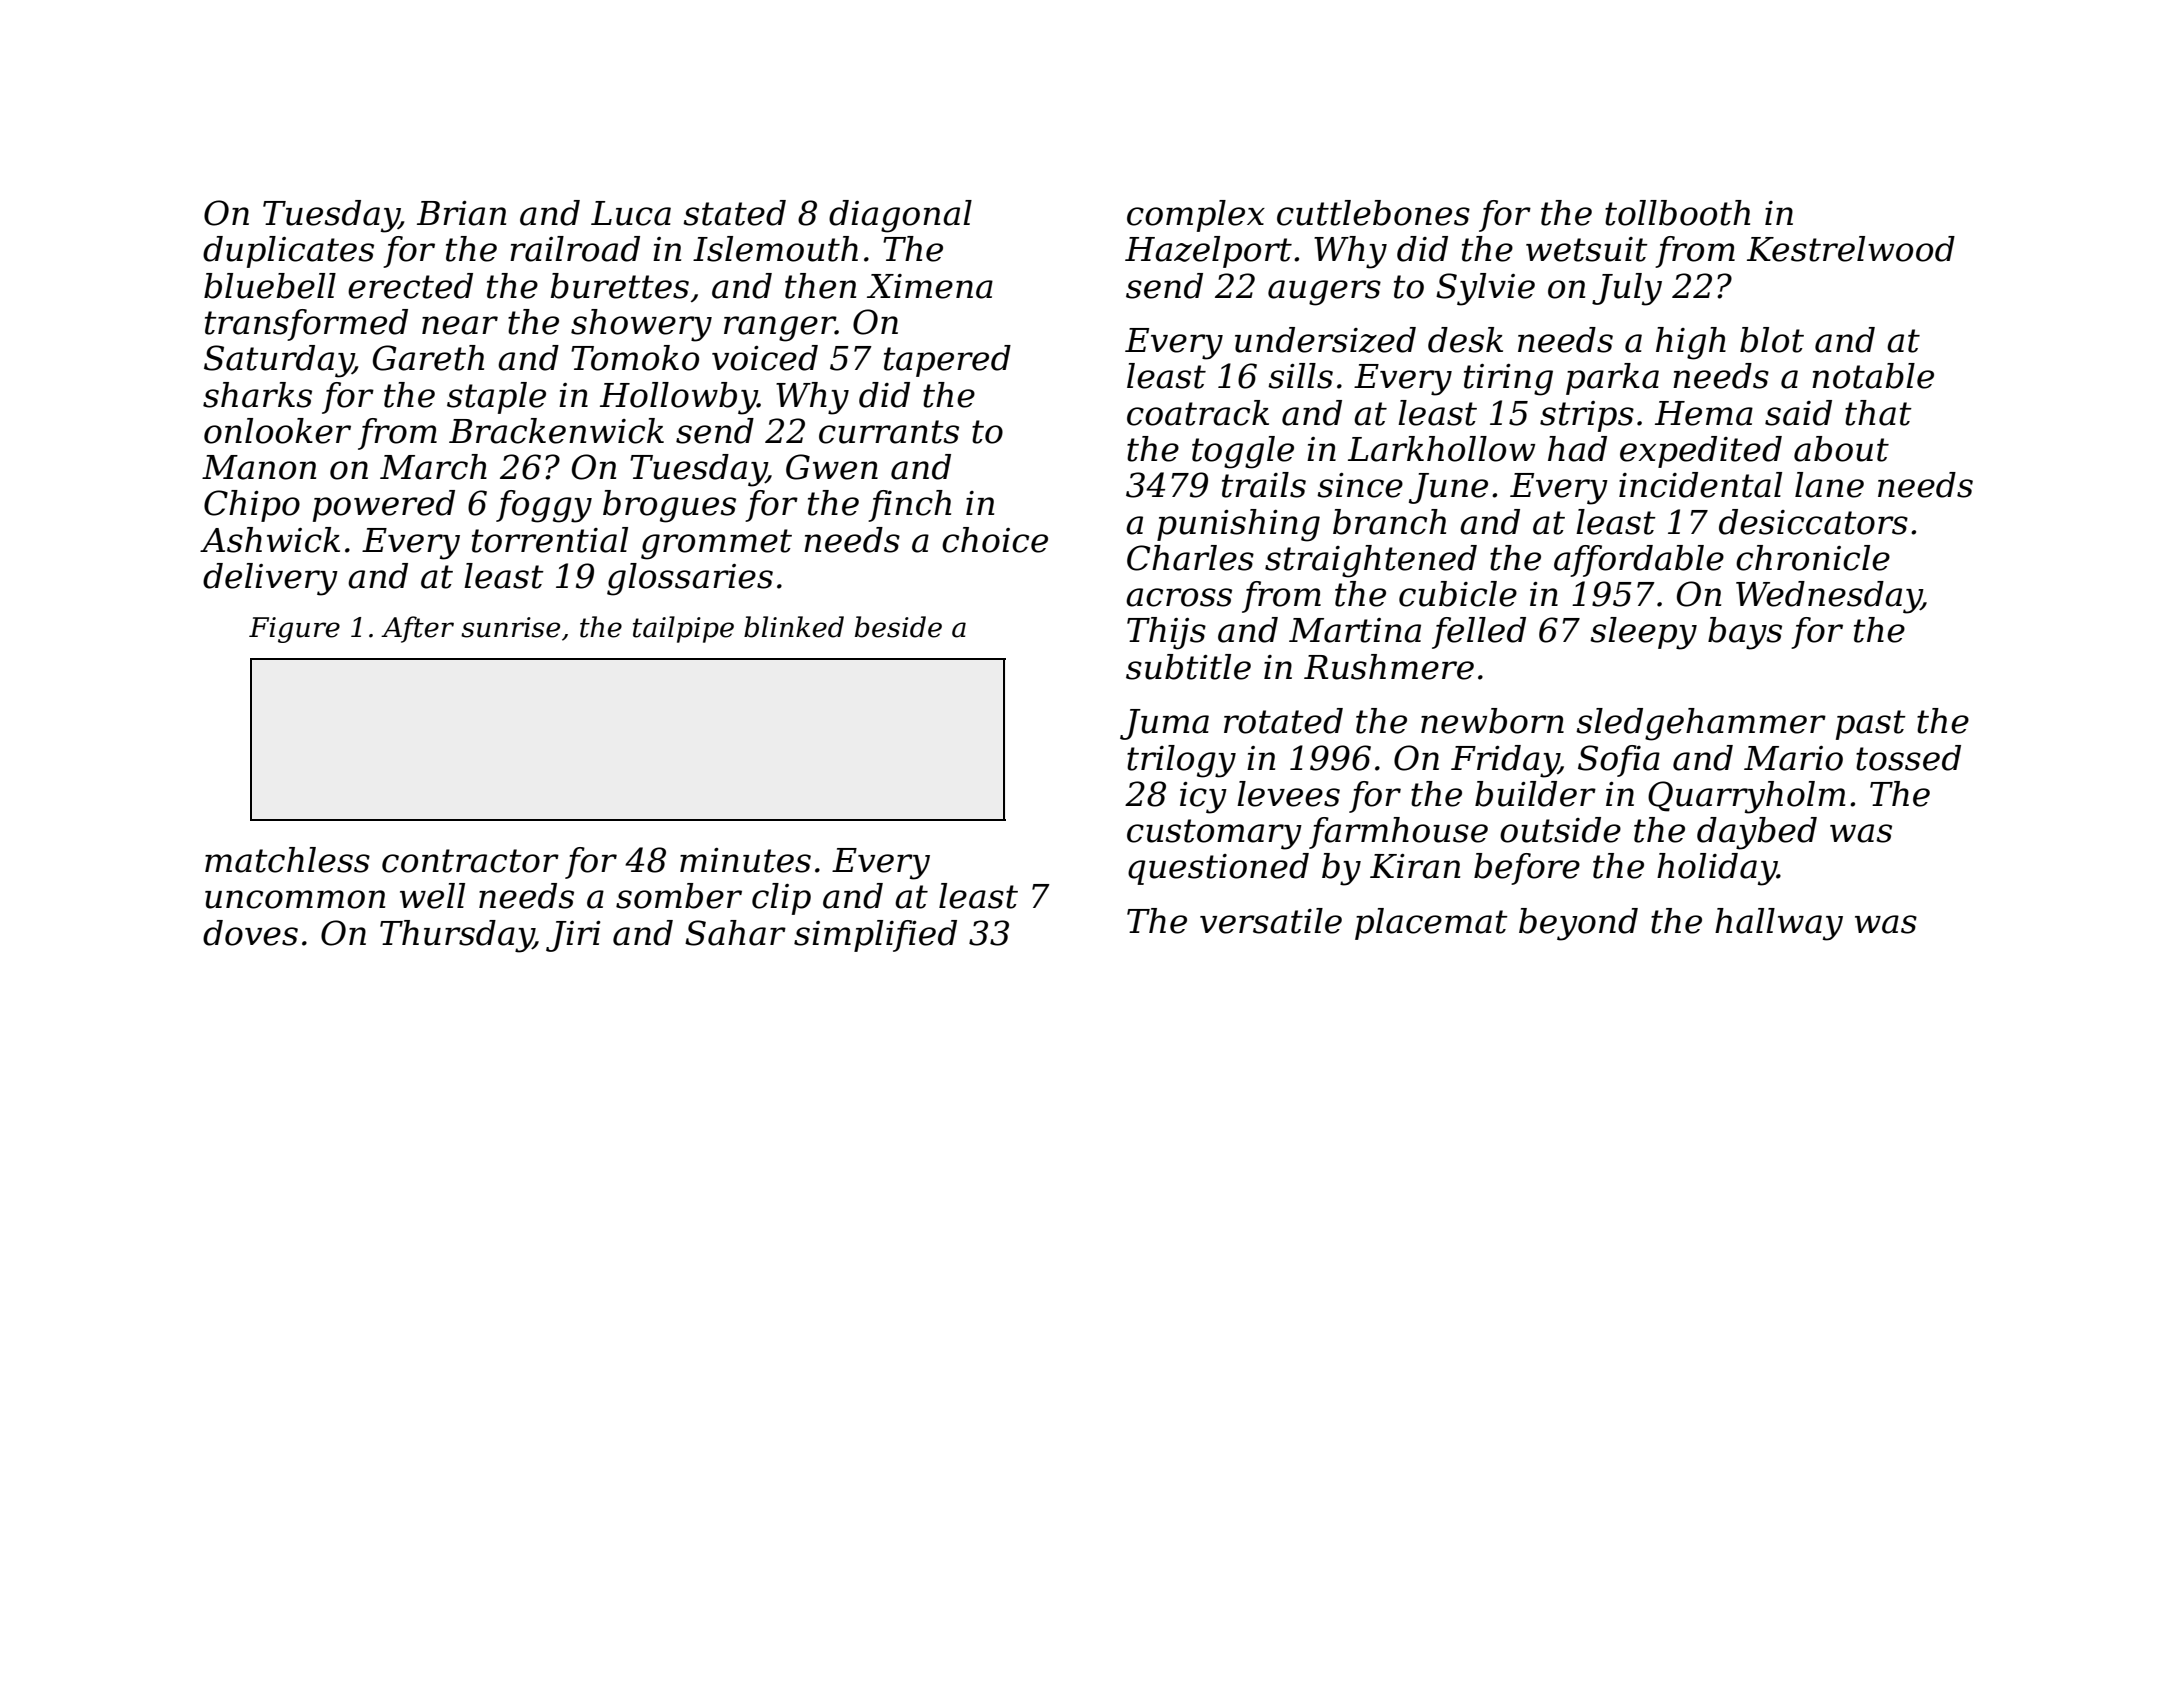  I want to click on bays, so click(1745, 633).
